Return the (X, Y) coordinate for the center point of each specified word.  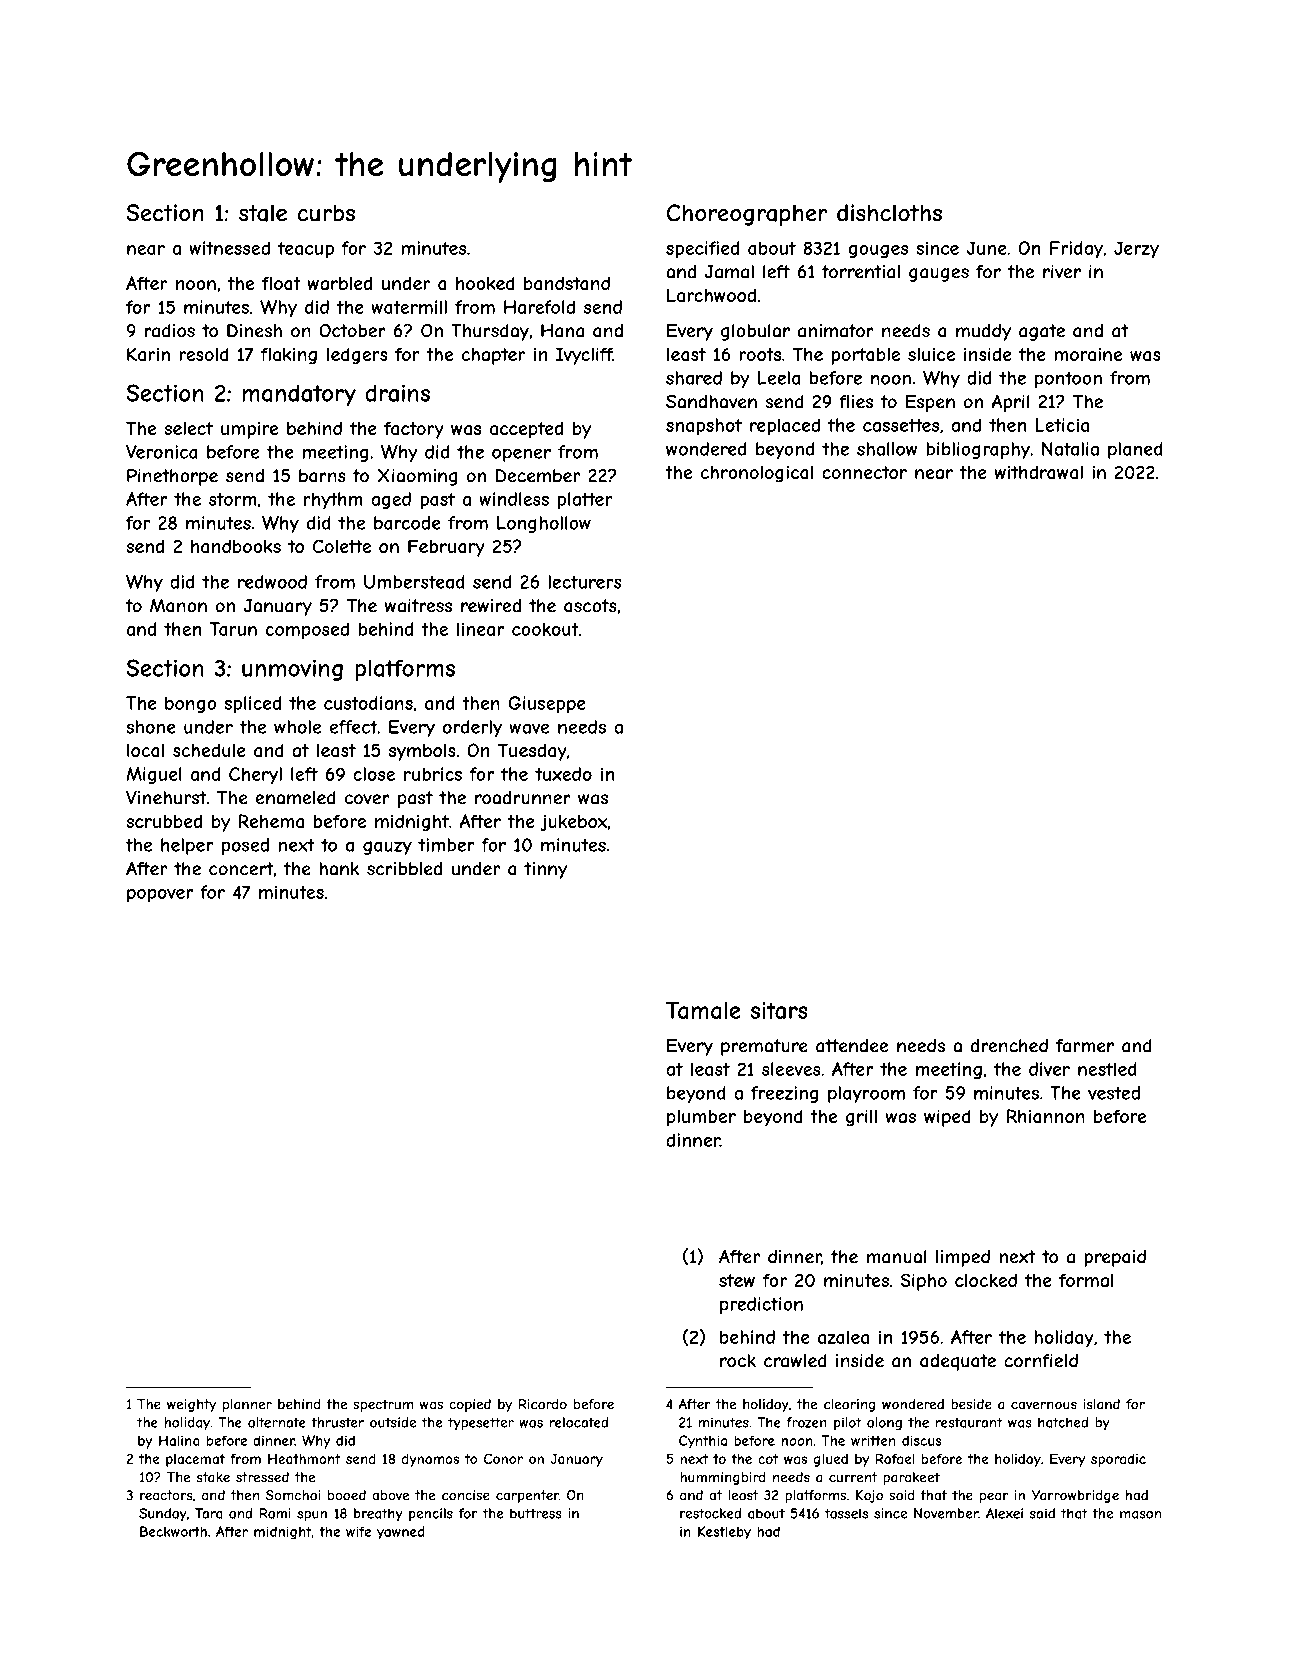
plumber (701, 1118)
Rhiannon (1046, 1116)
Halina (179, 1440)
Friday (1076, 250)
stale (263, 213)
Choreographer (747, 215)
